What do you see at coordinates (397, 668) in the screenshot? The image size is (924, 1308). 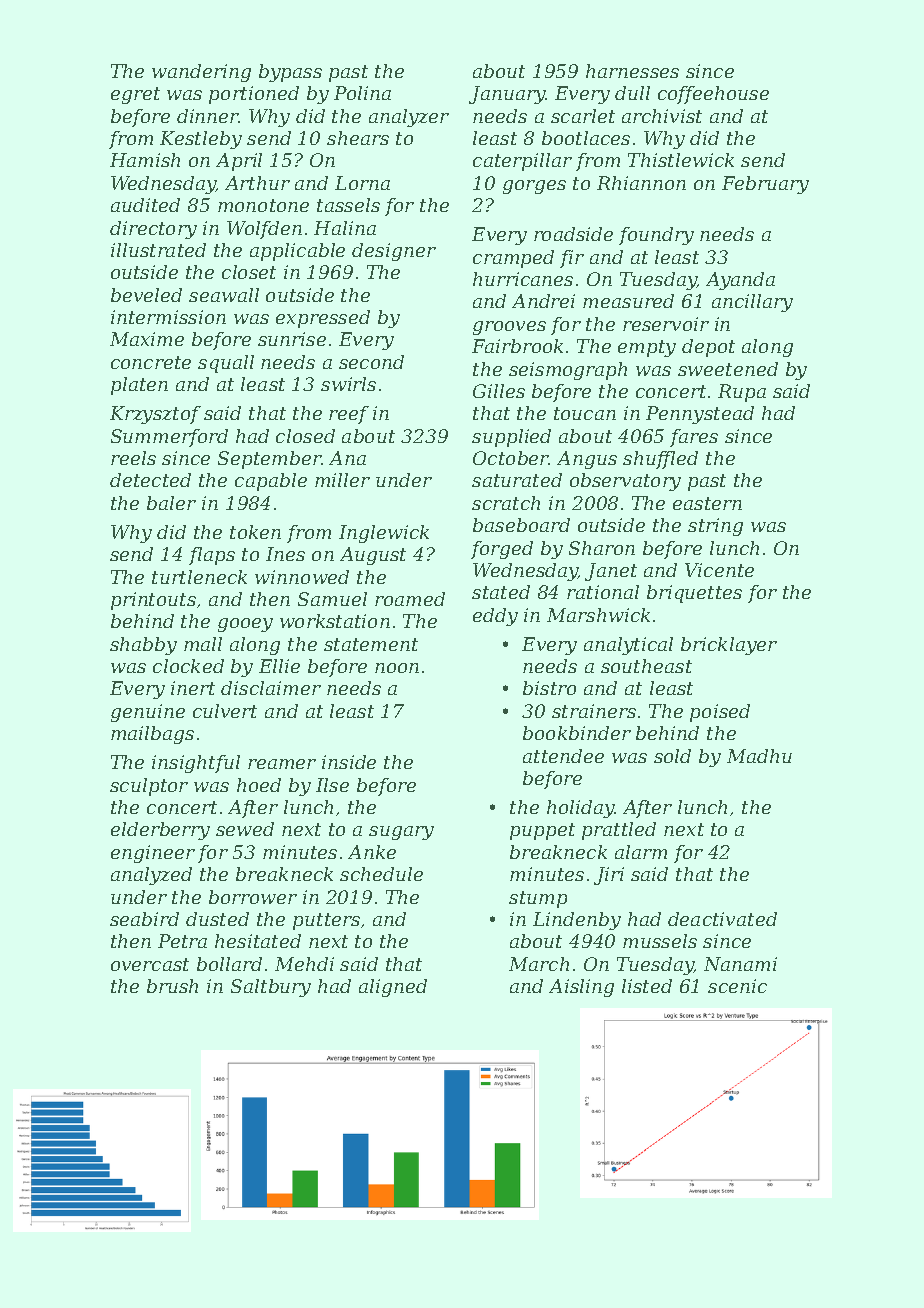 I see `noon` at bounding box center [397, 668].
